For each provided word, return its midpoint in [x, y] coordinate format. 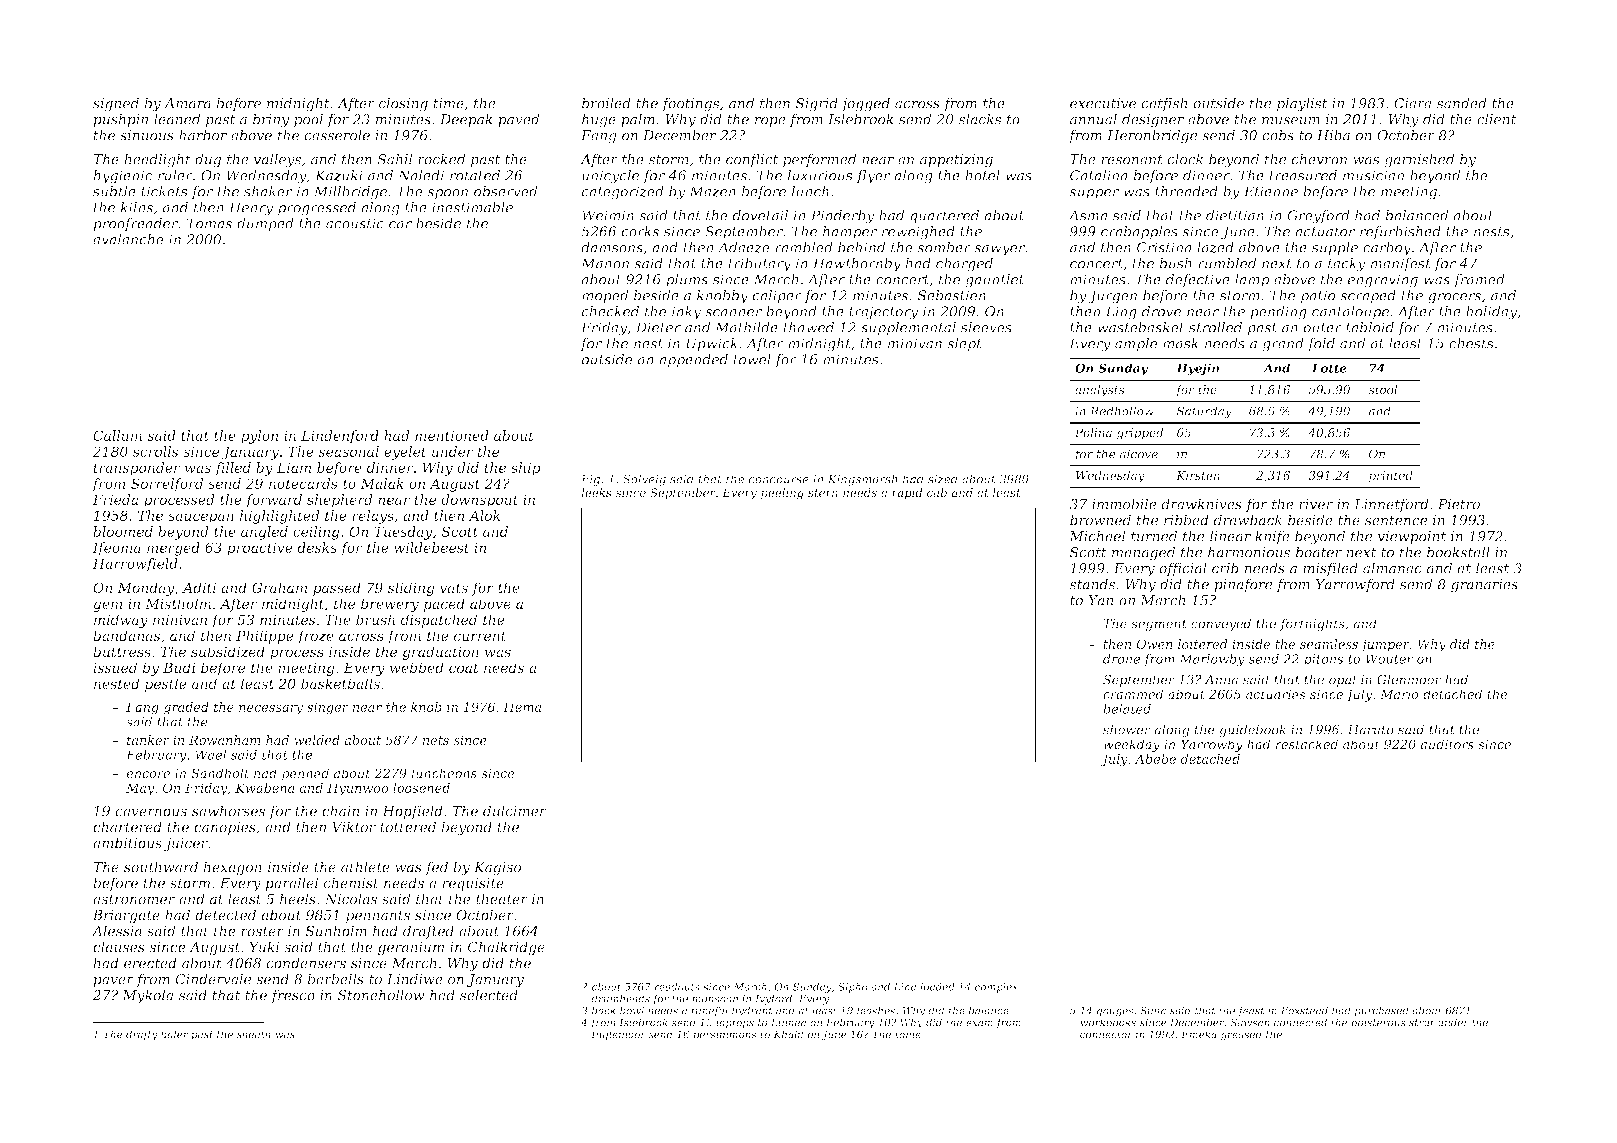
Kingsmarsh [862, 480]
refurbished [1400, 233]
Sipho [853, 988]
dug [208, 161]
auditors [1447, 744]
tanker [148, 740]
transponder [137, 469]
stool [1382, 389]
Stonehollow [381, 995]
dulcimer [514, 811]
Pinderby [842, 217]
